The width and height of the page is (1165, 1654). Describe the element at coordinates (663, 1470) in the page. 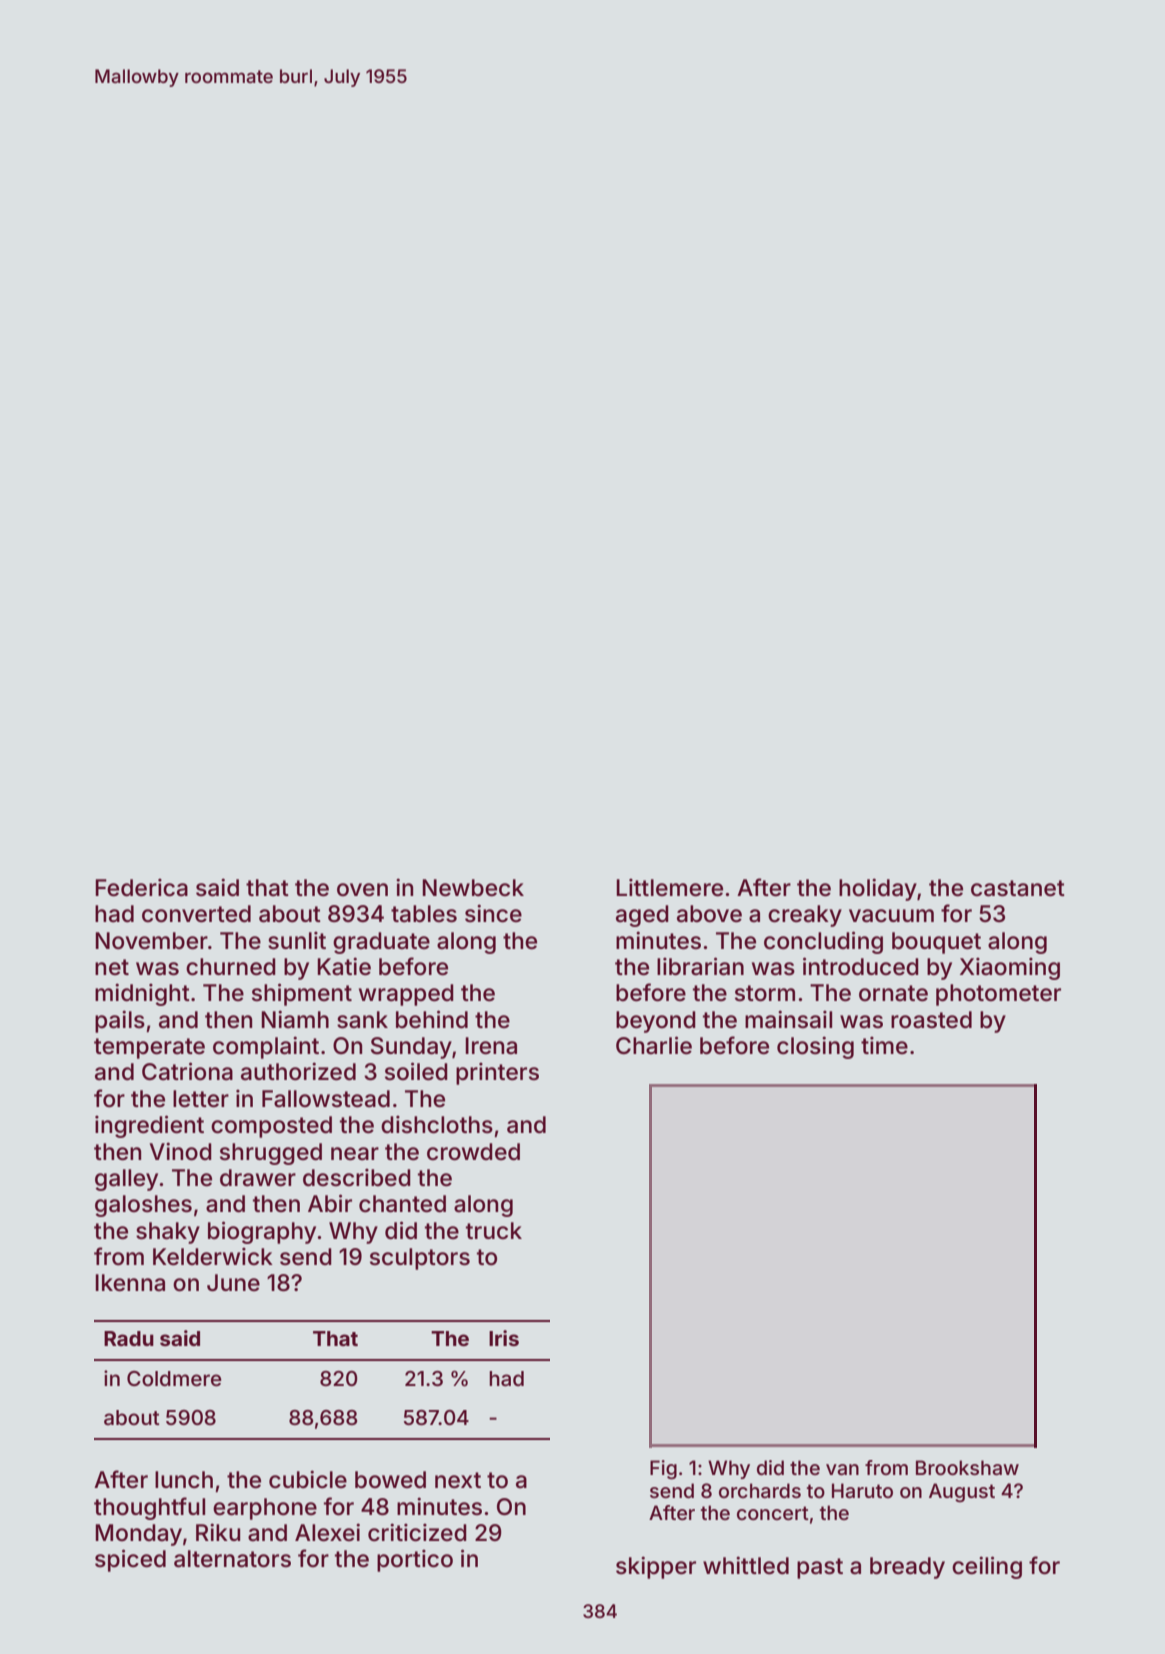

I see `Fig` at that location.
